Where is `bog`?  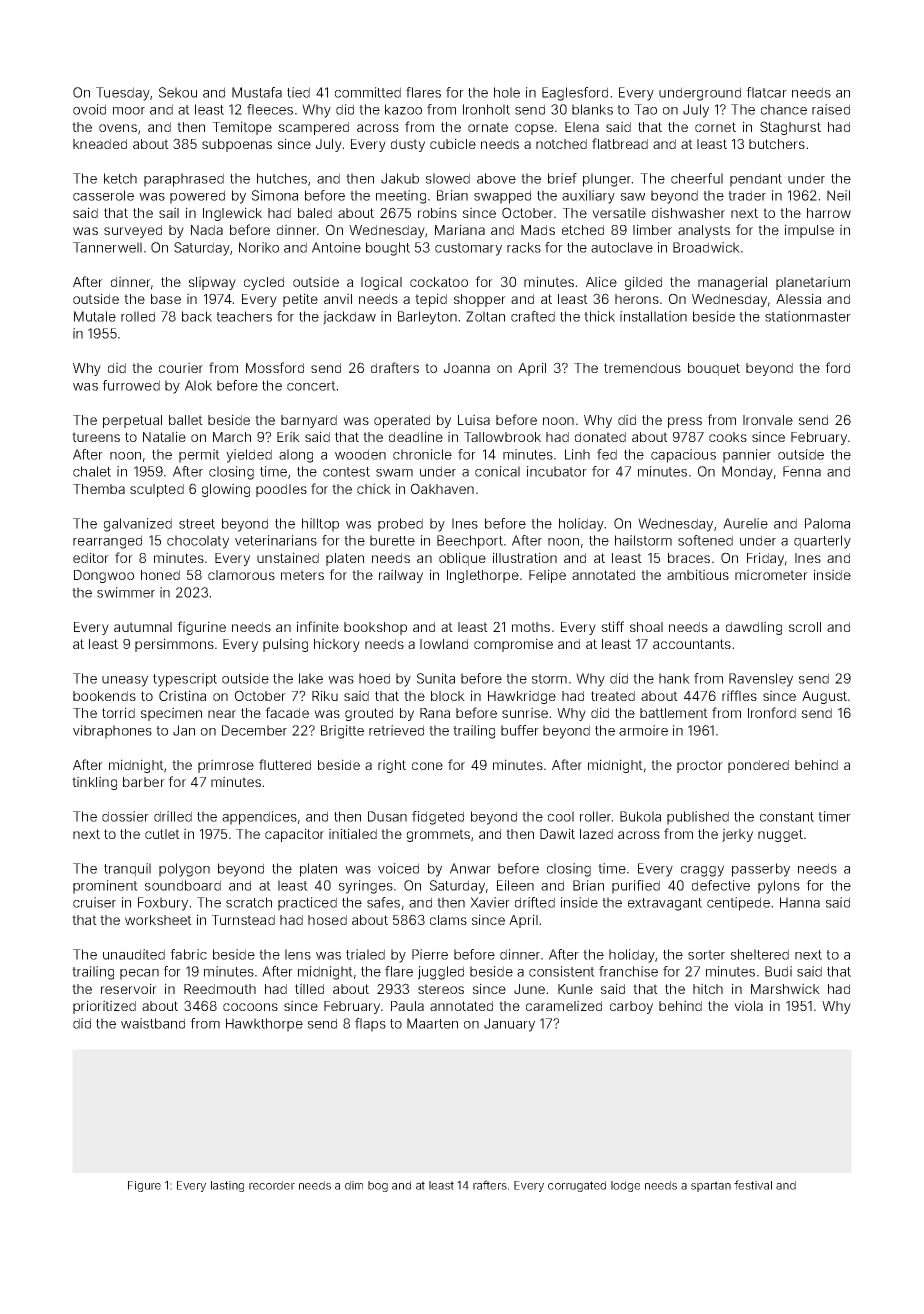
bog is located at coordinates (378, 1186).
